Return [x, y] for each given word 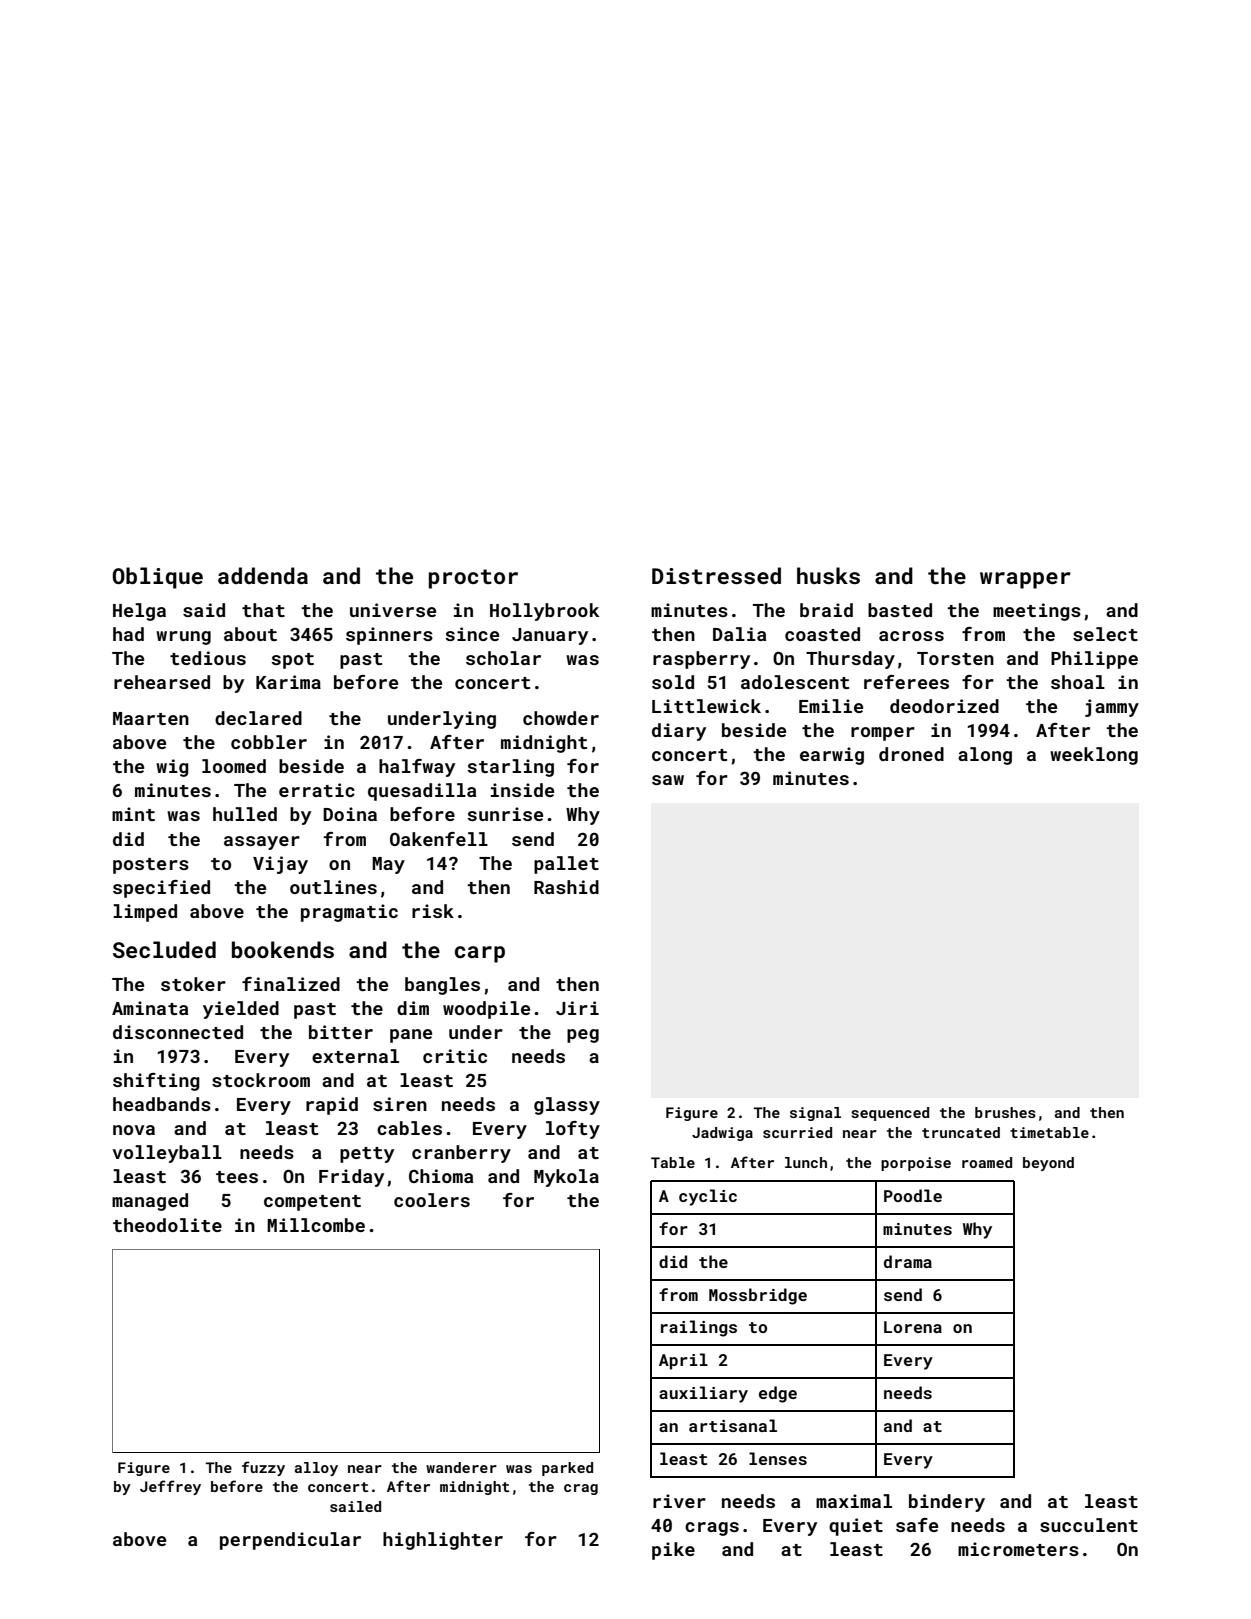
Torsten [955, 658]
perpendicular [290, 1541]
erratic [317, 790]
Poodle [913, 1195]
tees [237, 1177]
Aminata [150, 1008]
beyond [1048, 1164]
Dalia [739, 634]
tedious [208, 658]
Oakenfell [439, 839]
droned [911, 754]
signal [815, 1114]
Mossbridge [758, 1296]
